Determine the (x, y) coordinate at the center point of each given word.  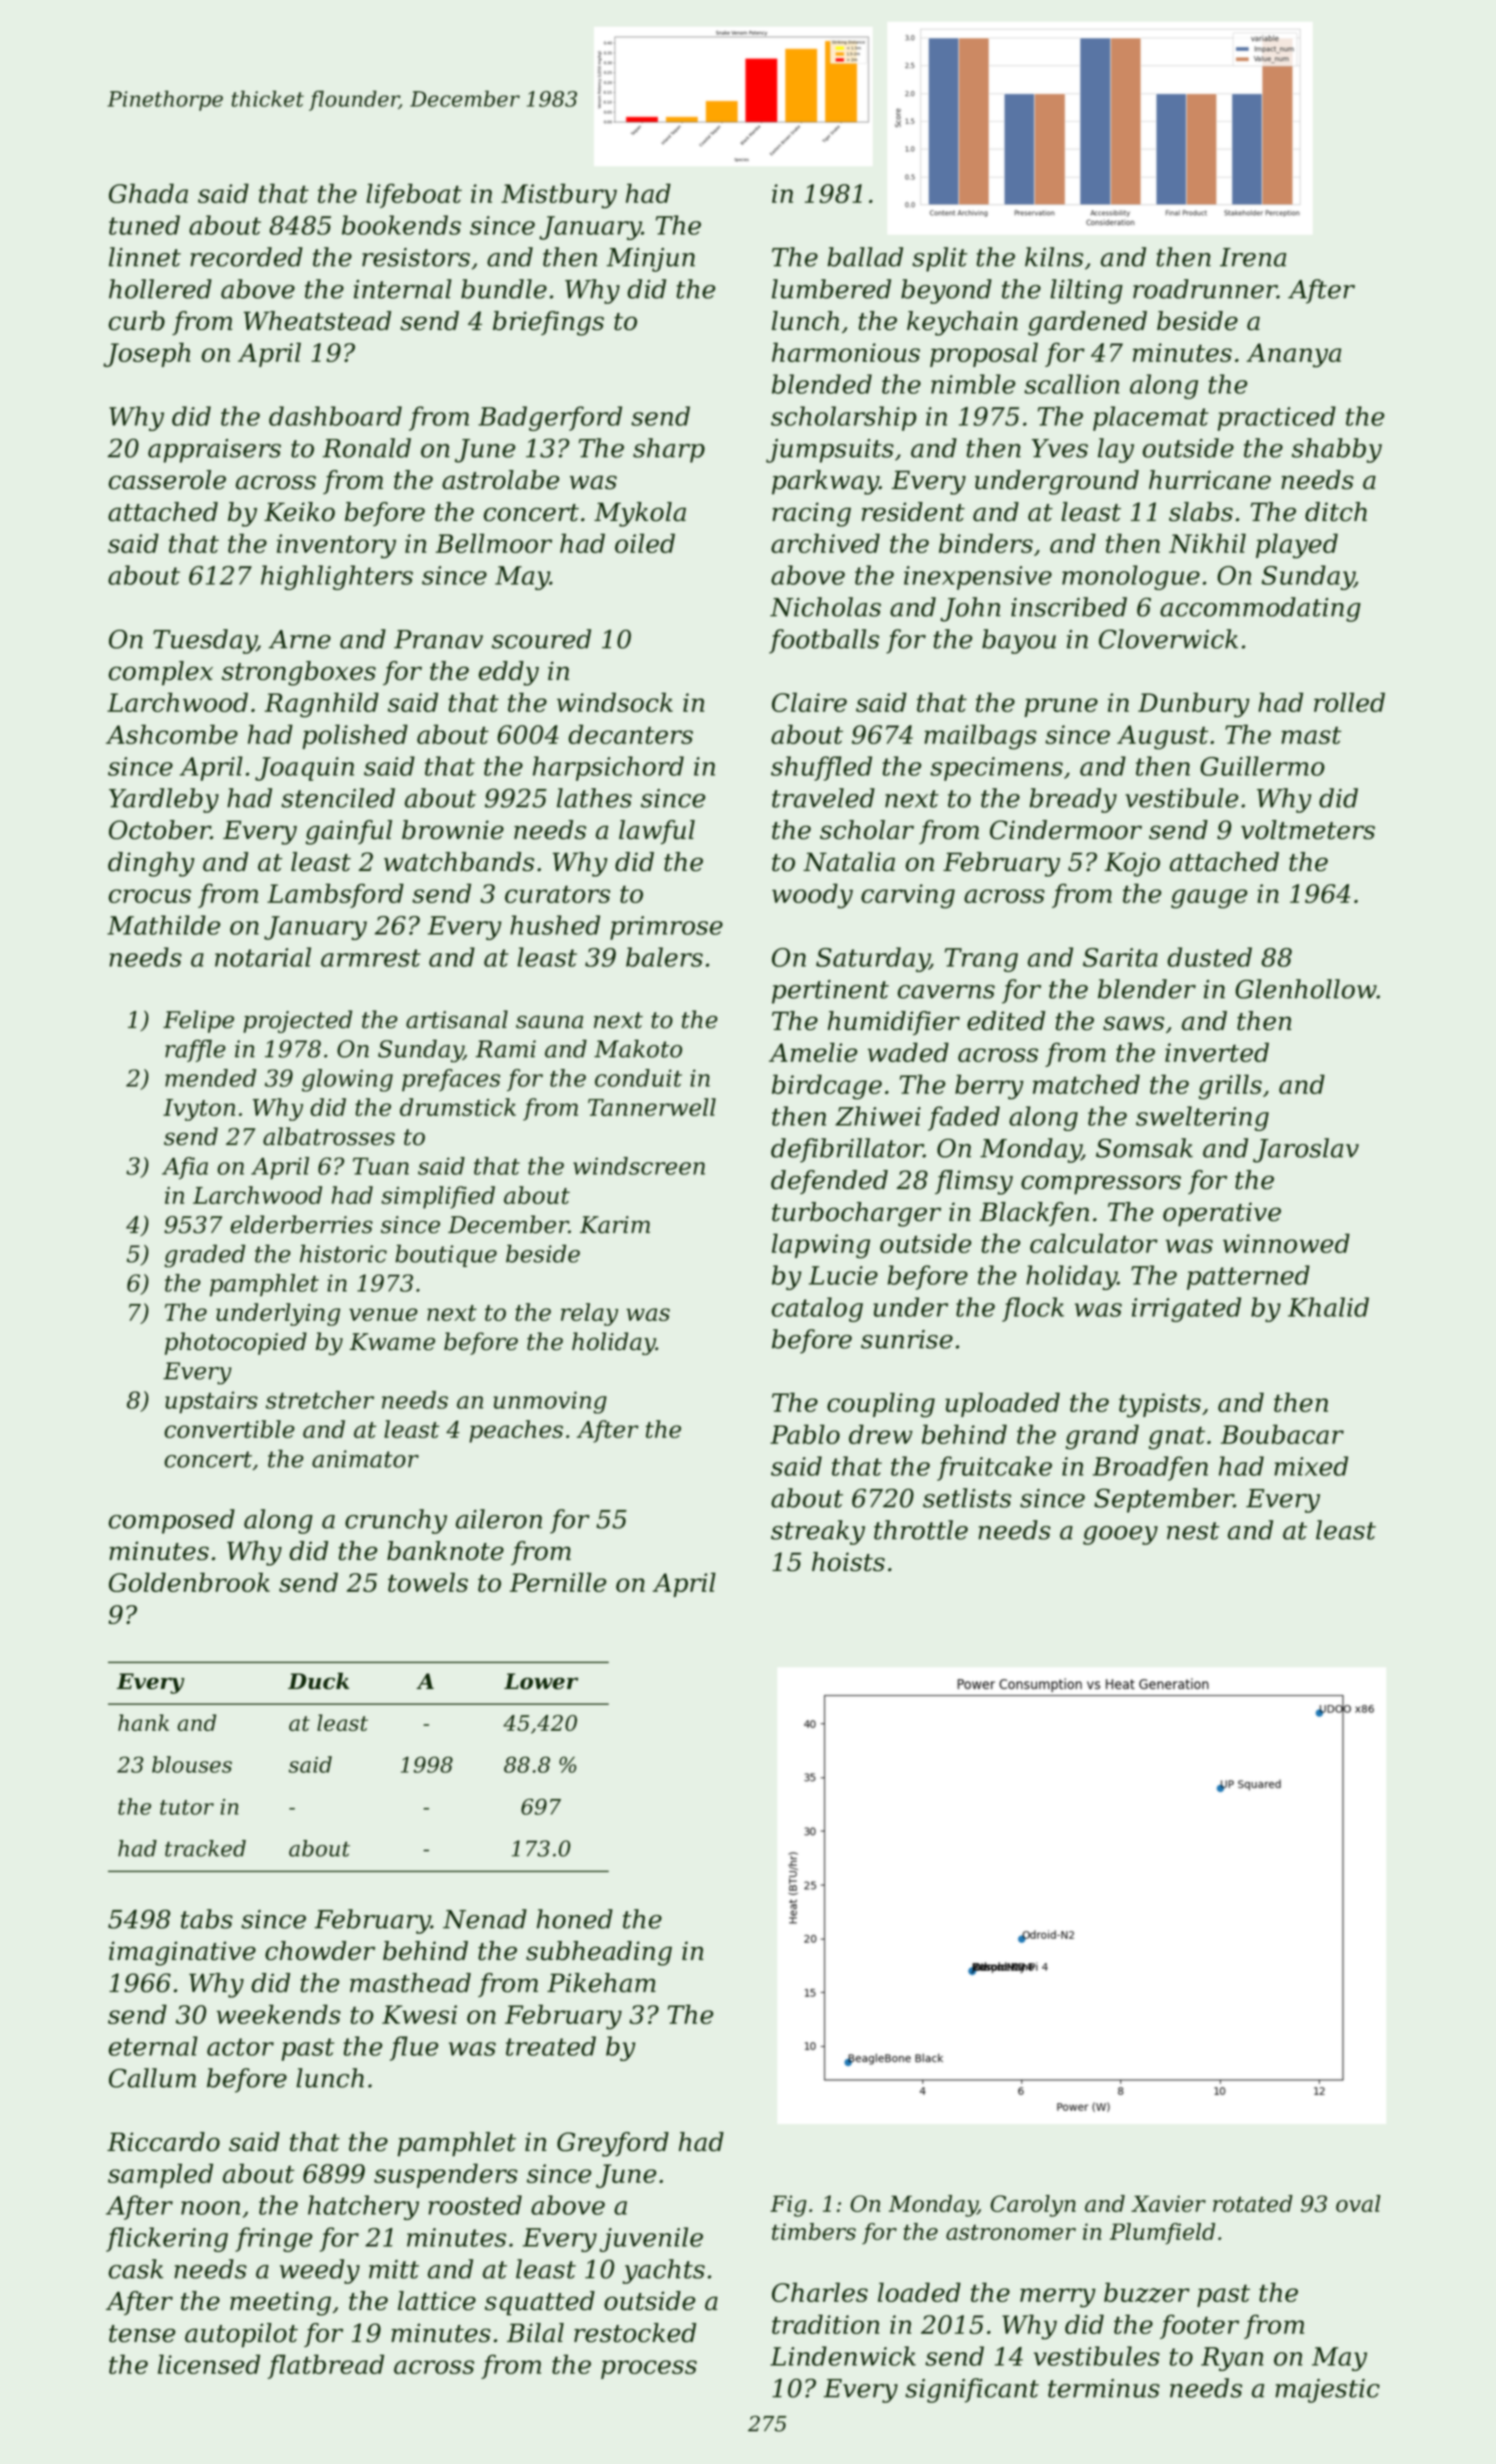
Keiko (299, 512)
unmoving (550, 1402)
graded (204, 1256)
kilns (1054, 257)
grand (1102, 1437)
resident (913, 512)
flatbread (325, 2366)
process (649, 2369)
